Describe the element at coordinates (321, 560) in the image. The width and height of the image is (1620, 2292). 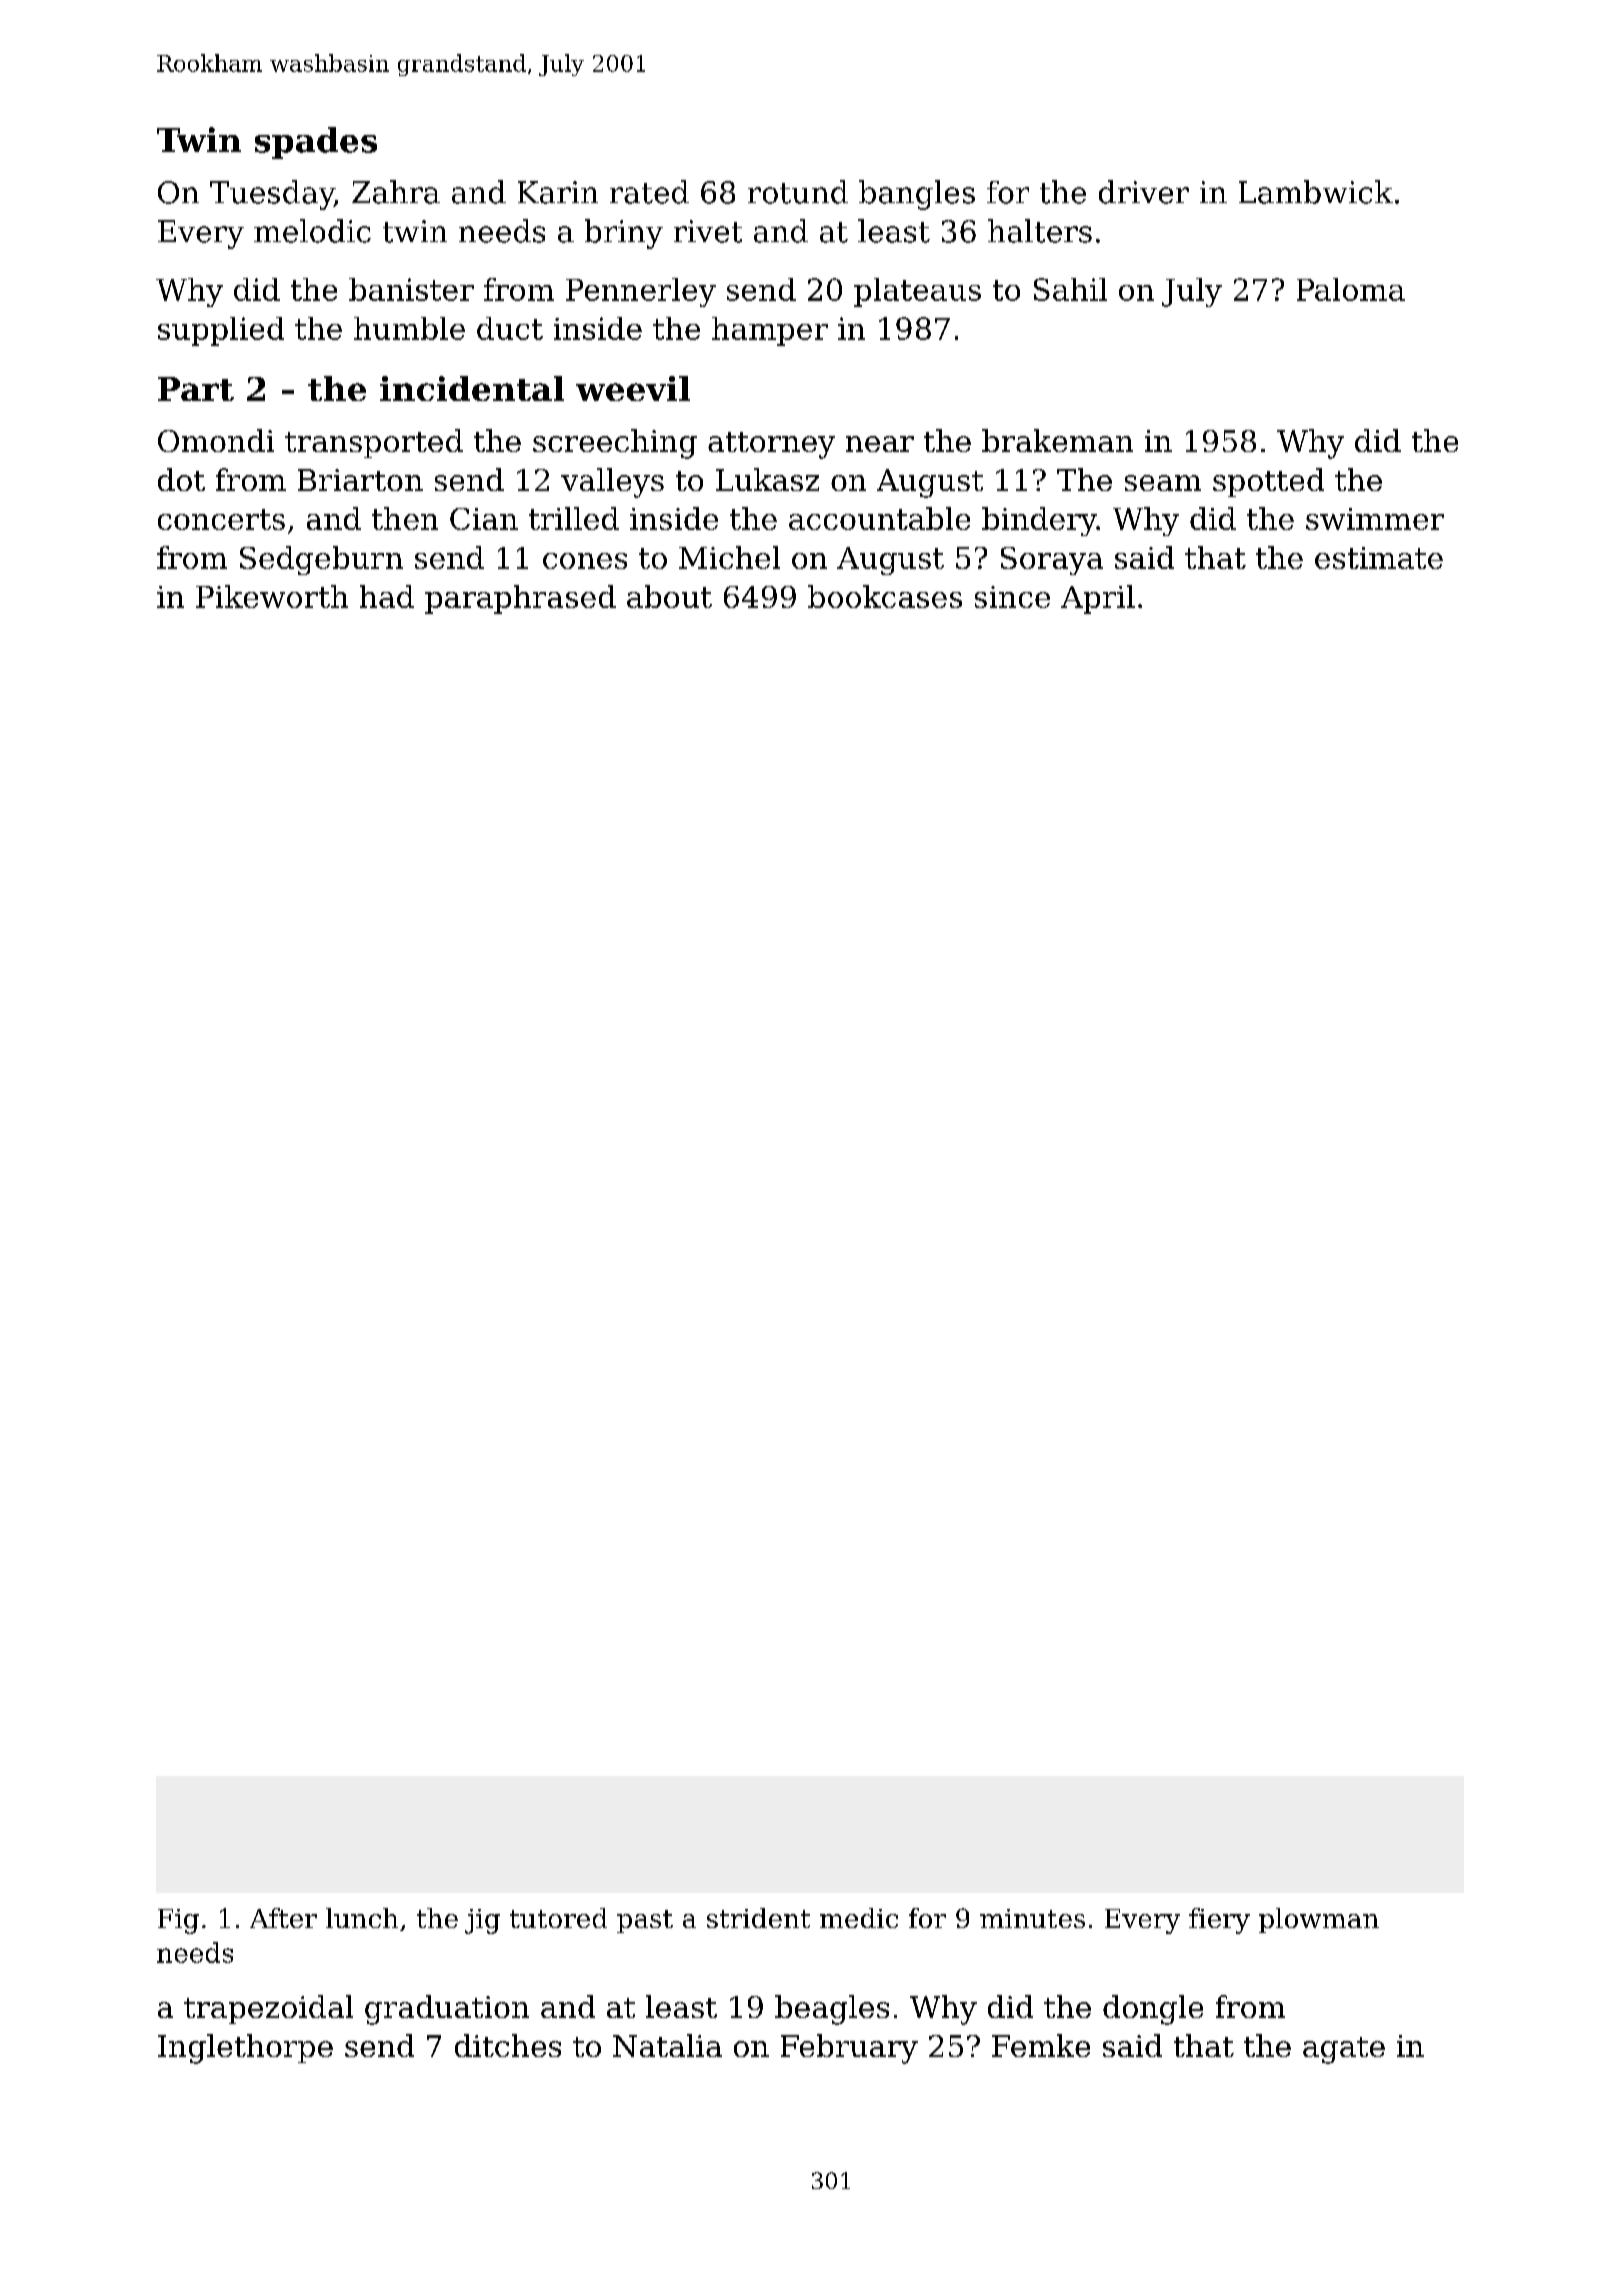
I see `Sedgeburn` at that location.
